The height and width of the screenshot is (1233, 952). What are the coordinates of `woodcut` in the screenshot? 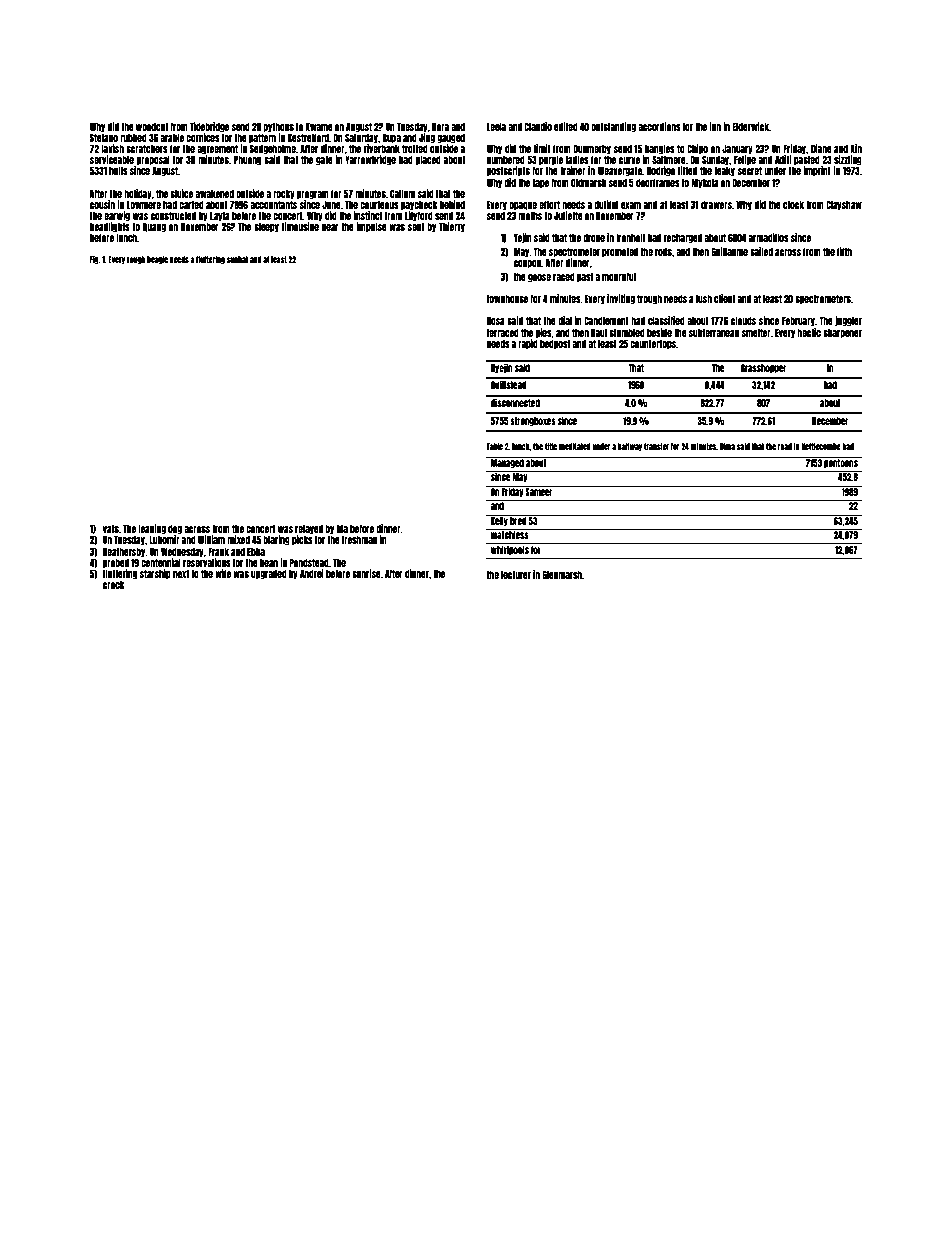 It's located at (152, 127).
